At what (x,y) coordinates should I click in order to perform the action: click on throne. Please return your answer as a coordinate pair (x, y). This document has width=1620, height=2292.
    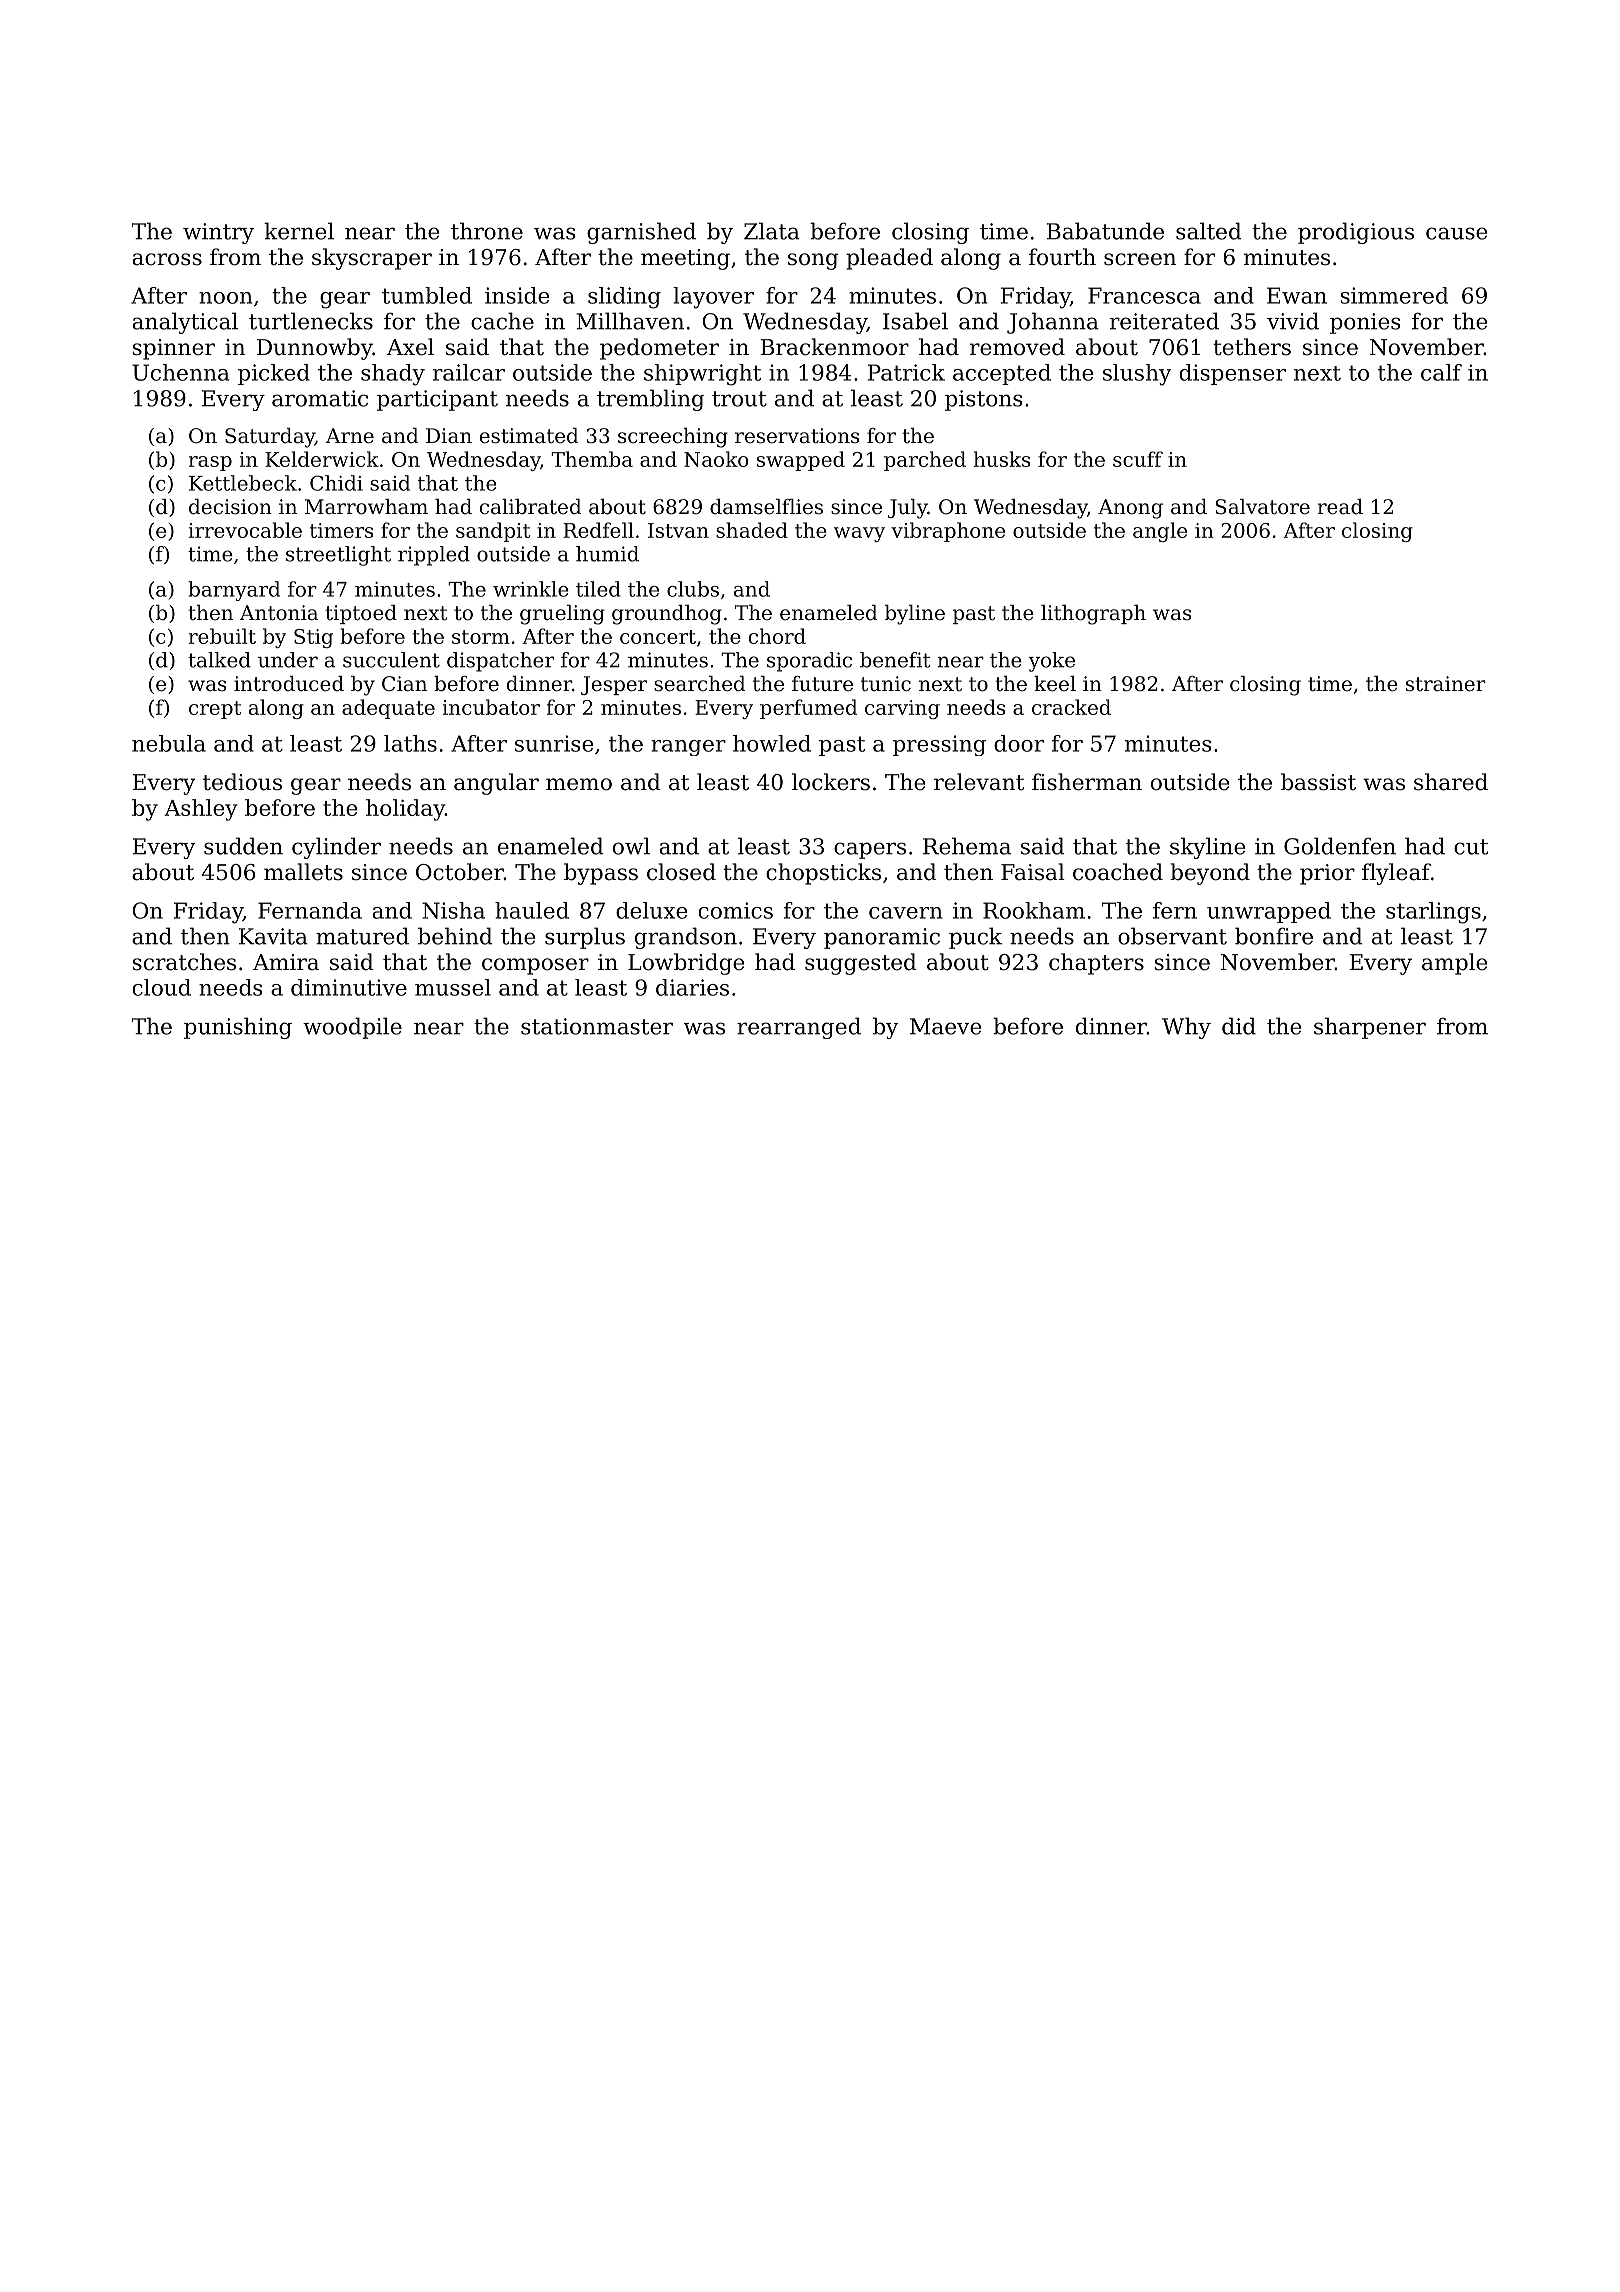
    Looking at the image, I should click on (487, 231).
